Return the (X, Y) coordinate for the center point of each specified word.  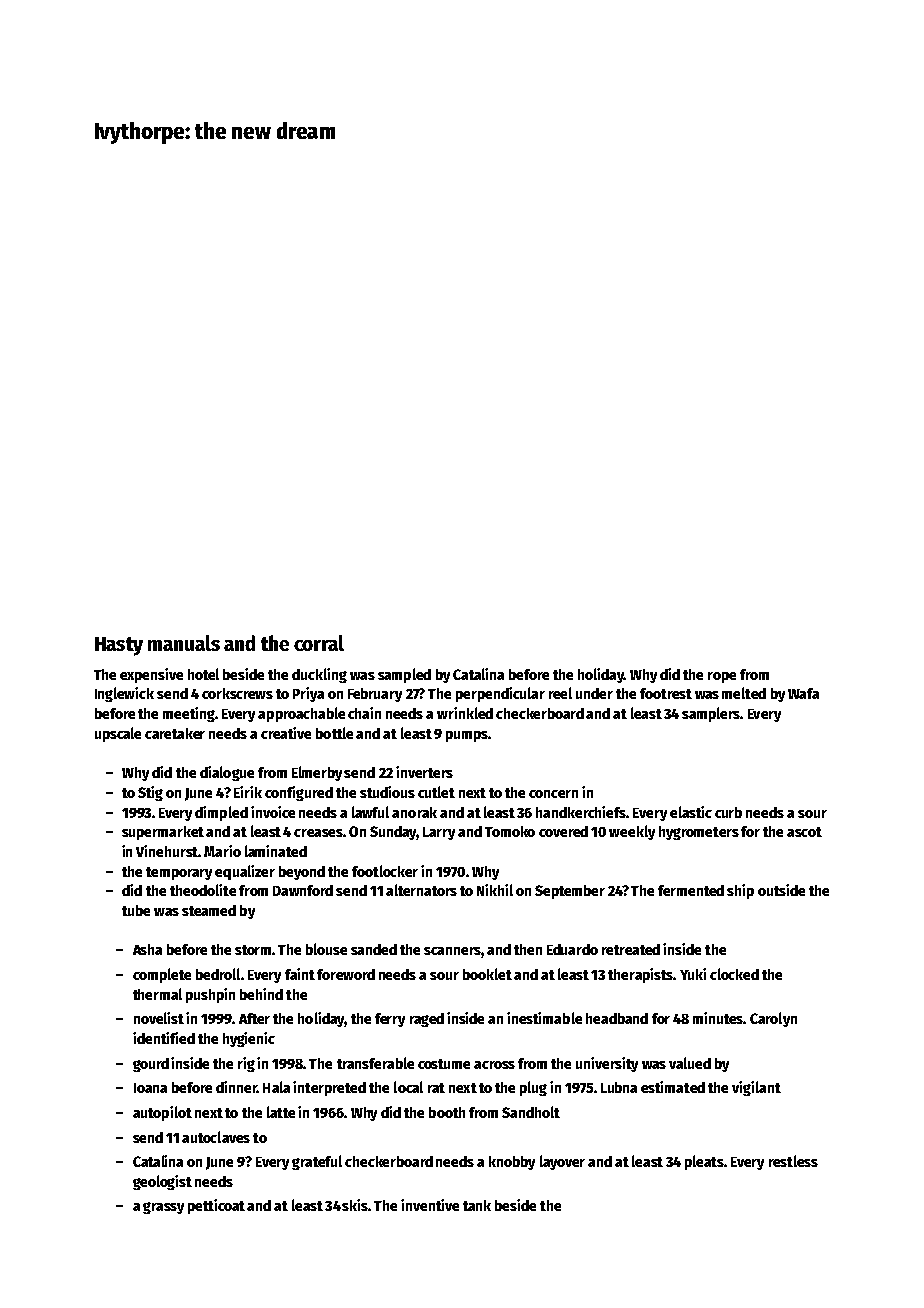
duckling (319, 675)
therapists (640, 975)
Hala (276, 1087)
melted (744, 693)
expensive (151, 675)
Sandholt (531, 1112)
